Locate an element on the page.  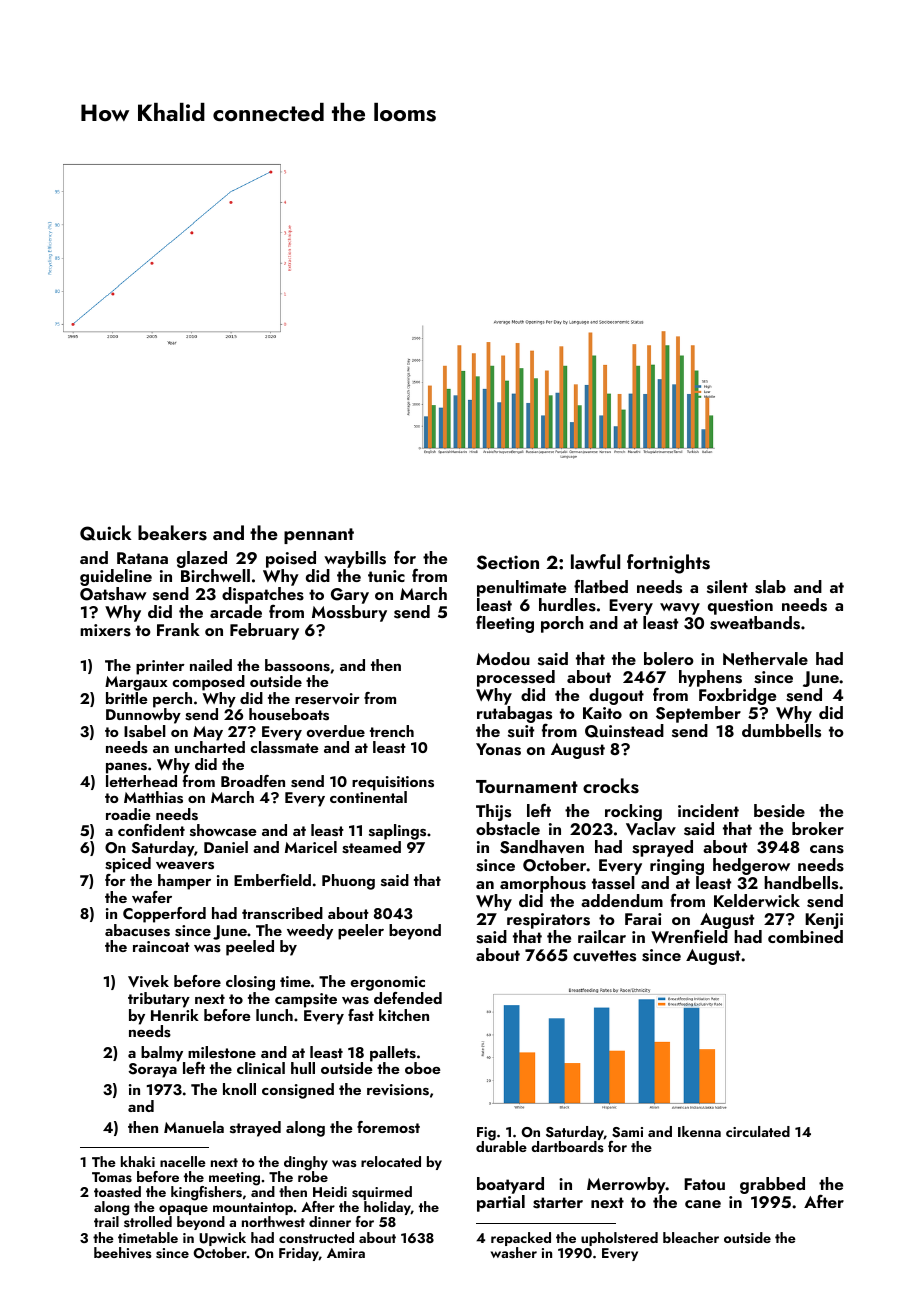
slab is located at coordinates (770, 587).
